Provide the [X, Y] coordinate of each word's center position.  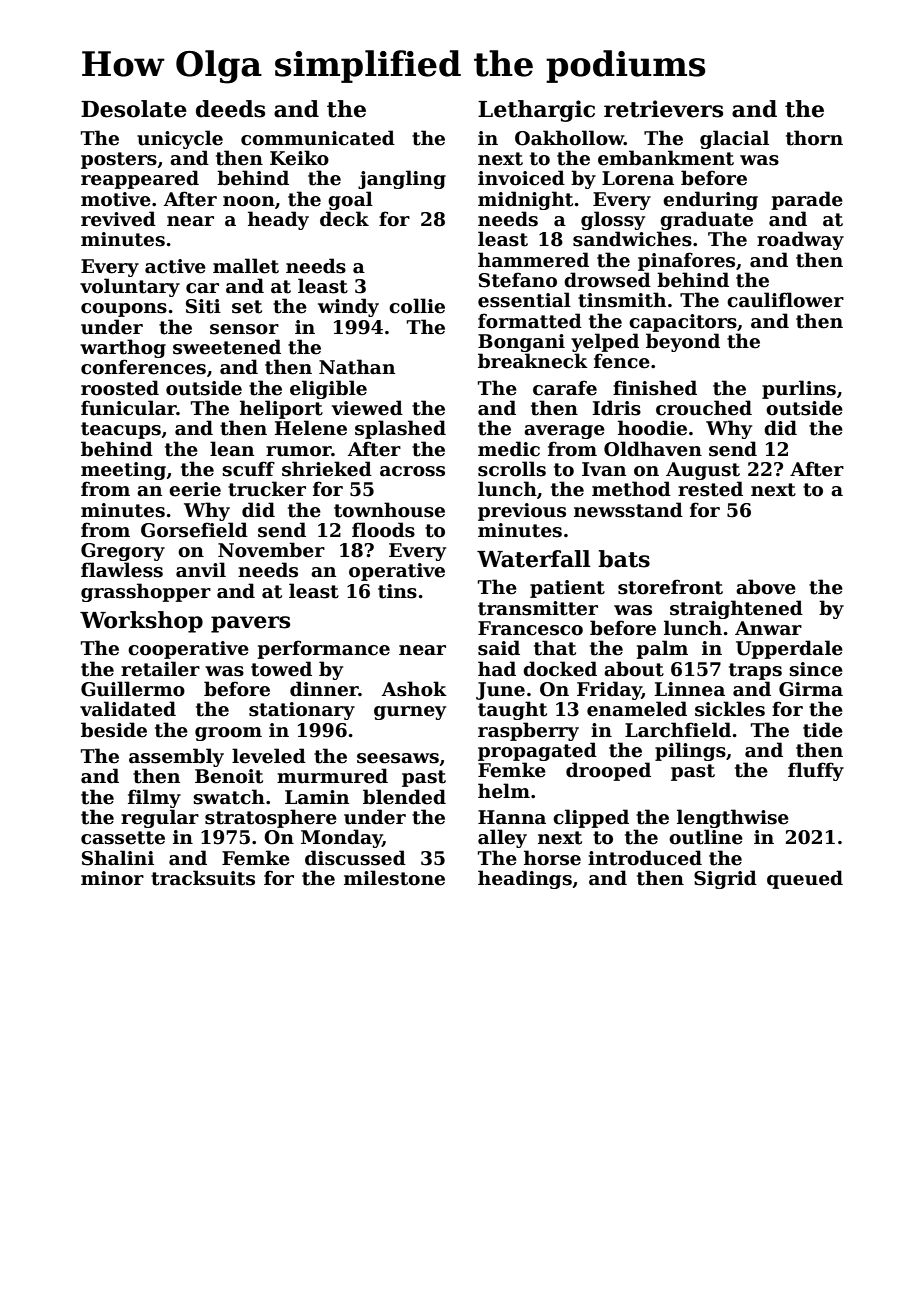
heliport [281, 409]
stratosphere [271, 818]
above [766, 587]
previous [522, 512]
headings [525, 879]
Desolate [134, 109]
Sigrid [725, 879]
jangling [402, 179]
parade [807, 200]
